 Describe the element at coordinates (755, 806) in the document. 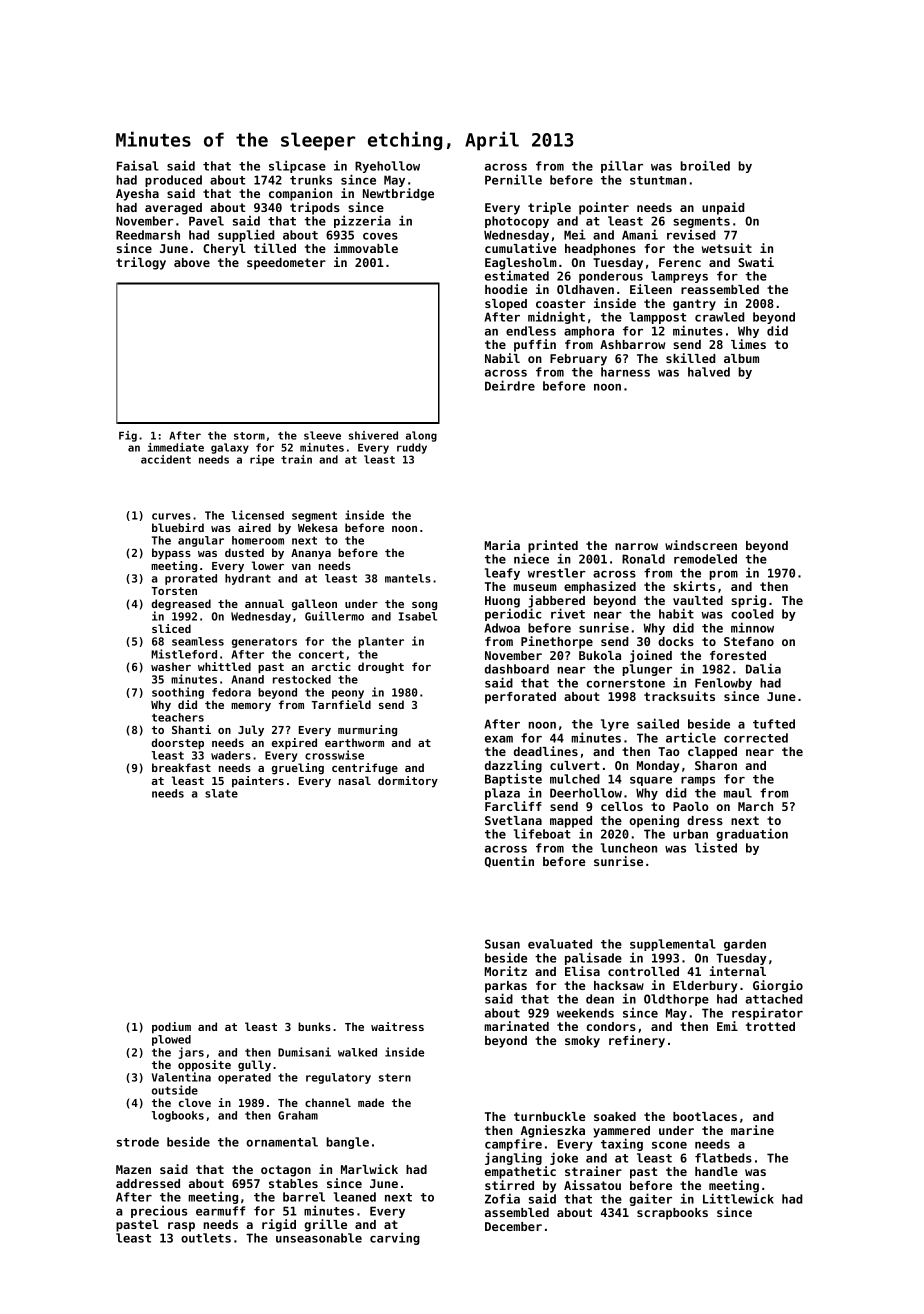

I see `March` at that location.
